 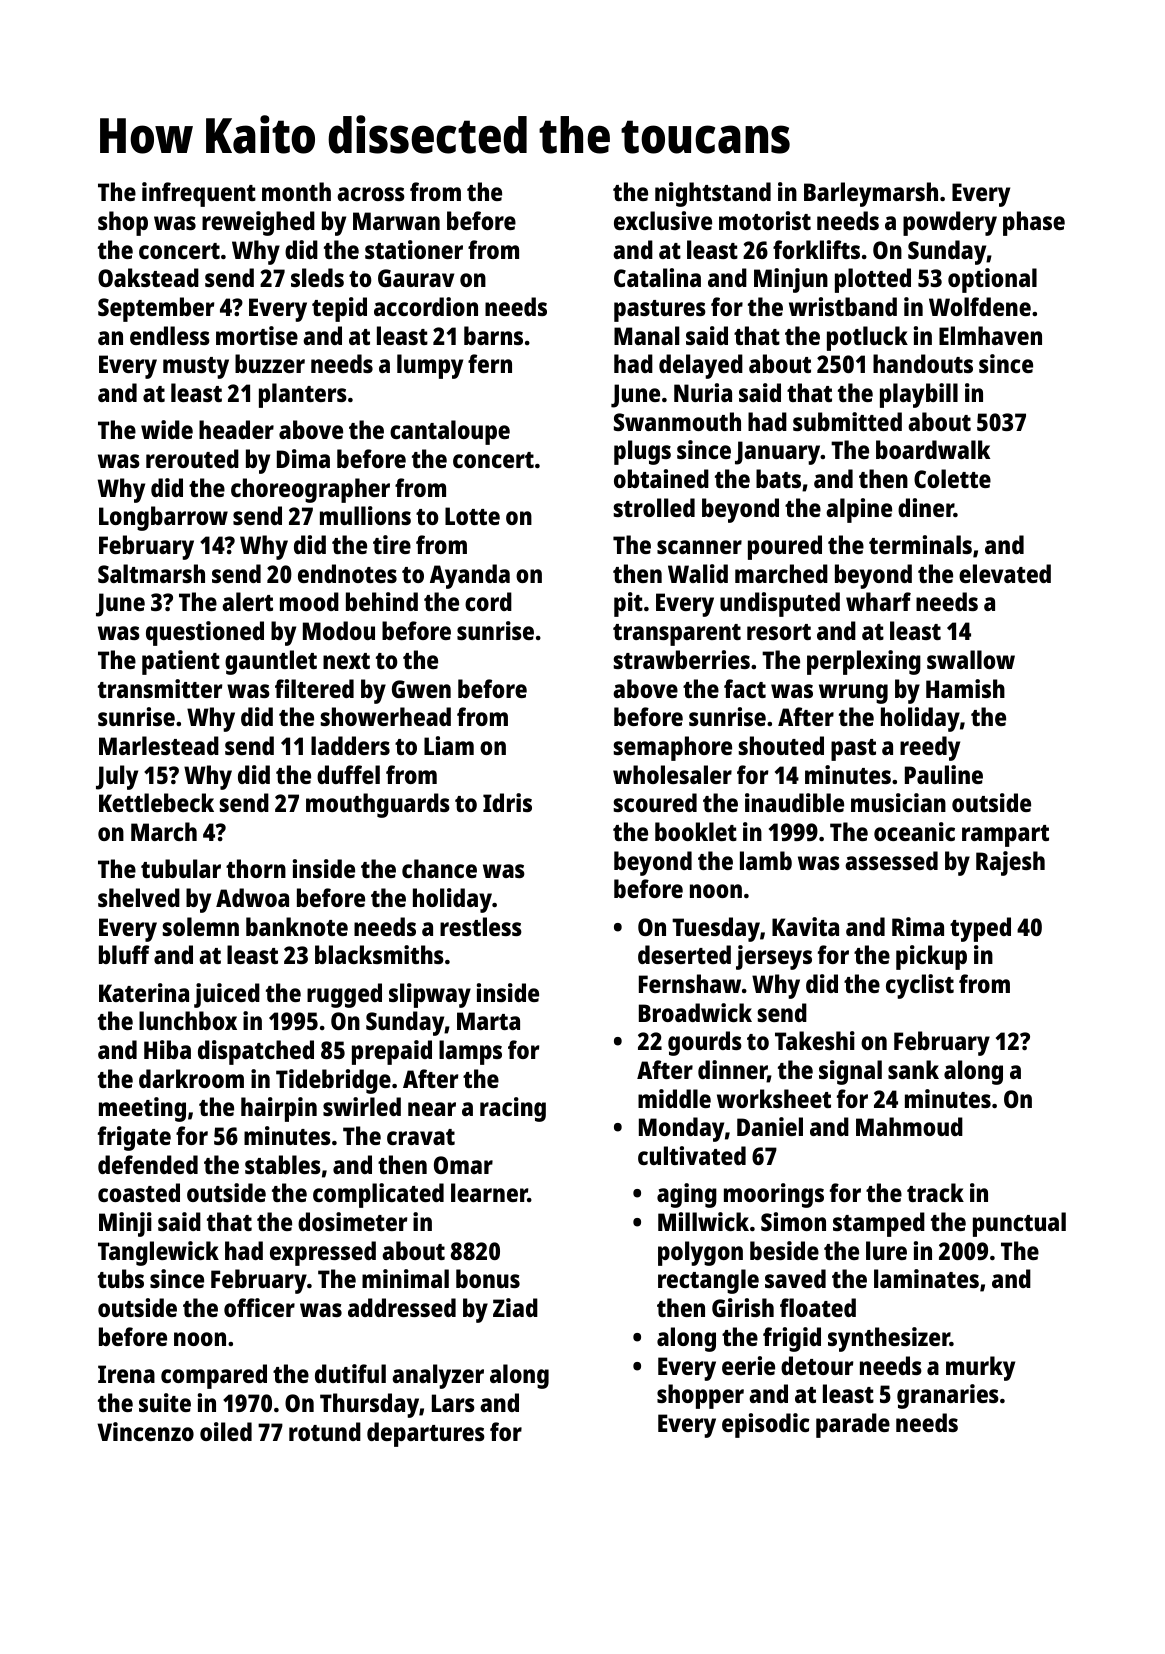 I want to click on stables, so click(x=283, y=1164).
